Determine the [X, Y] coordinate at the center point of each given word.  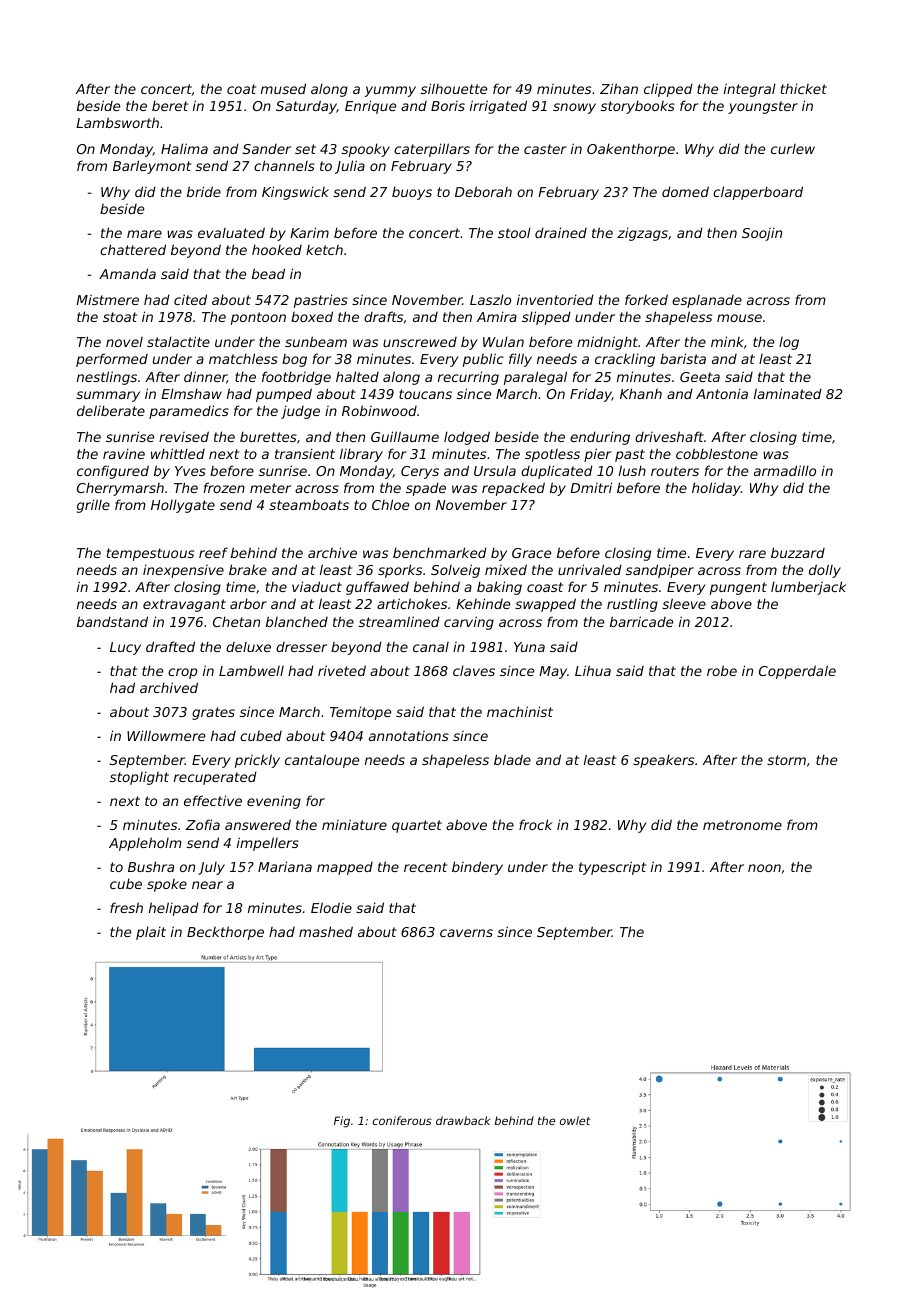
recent [425, 867]
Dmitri [591, 487]
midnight [607, 343]
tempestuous [150, 554]
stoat [120, 317]
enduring [600, 438]
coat [241, 89]
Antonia [722, 393]
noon [764, 868]
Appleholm [145, 844]
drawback [463, 1120]
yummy [390, 91]
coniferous [402, 1120]
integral [750, 90]
